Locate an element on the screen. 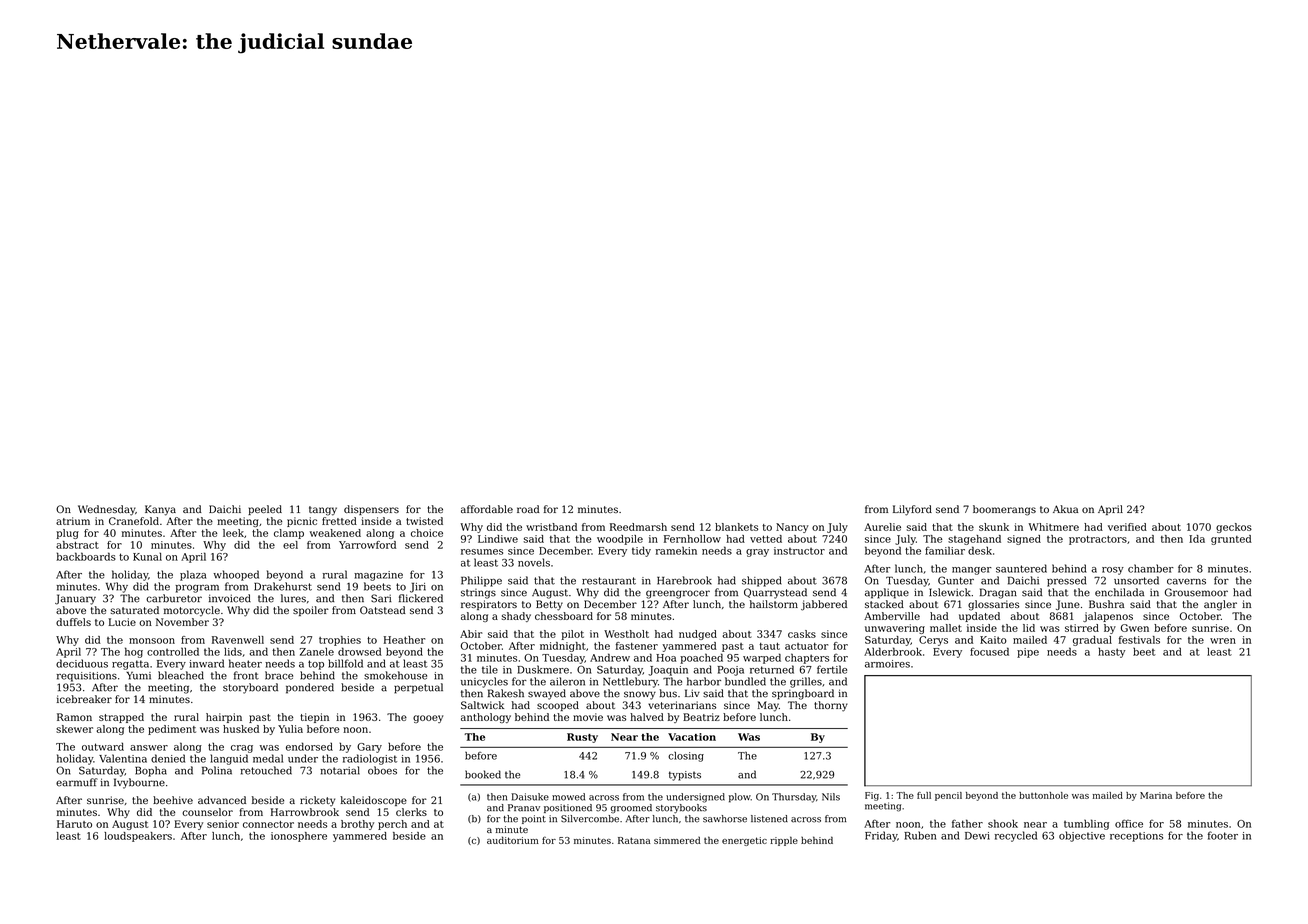 This screenshot has width=1308, height=924. Gunter is located at coordinates (956, 580).
